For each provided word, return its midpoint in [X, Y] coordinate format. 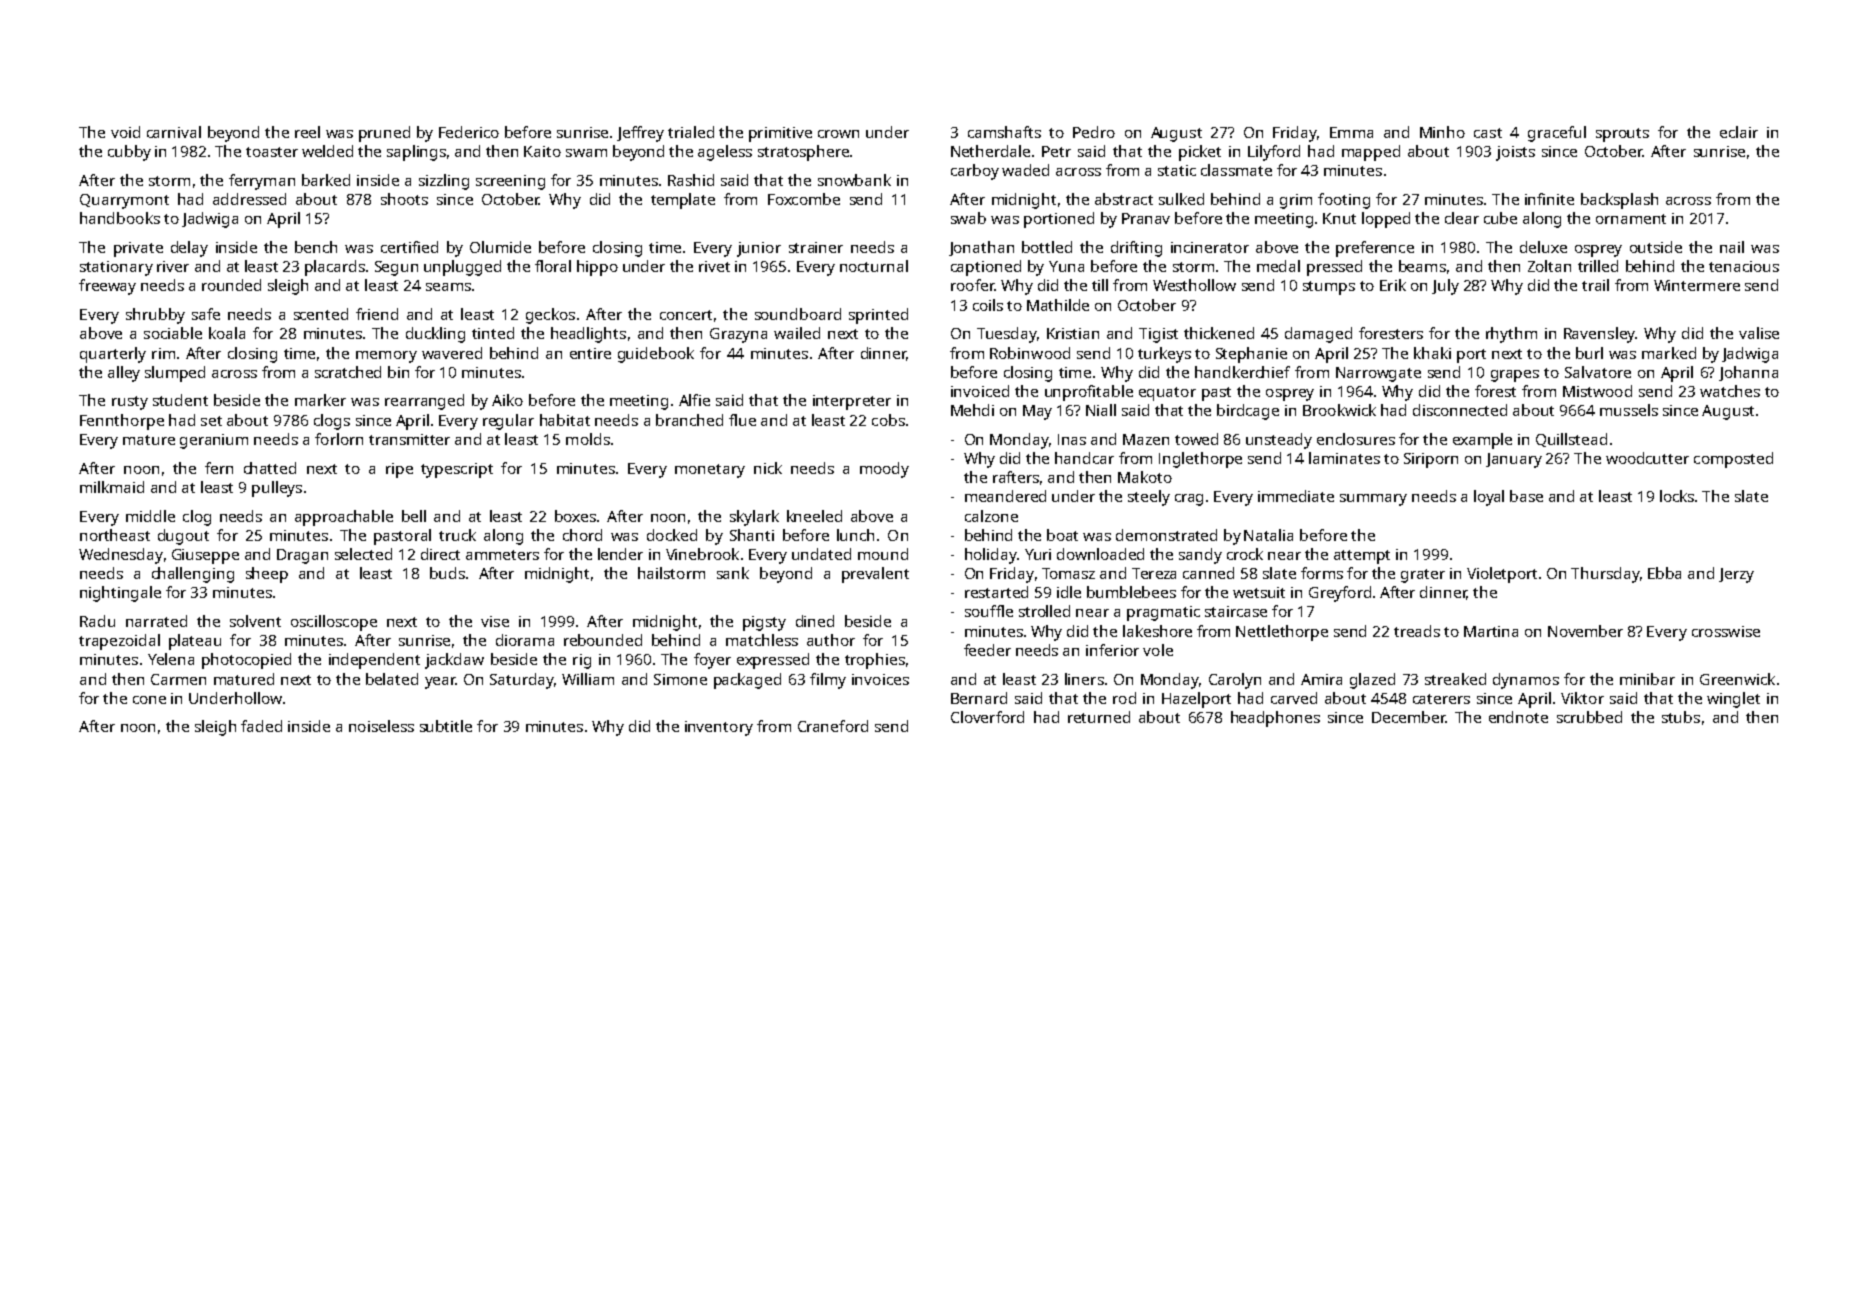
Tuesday [1007, 335]
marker [320, 400]
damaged [1318, 335]
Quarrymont [124, 201]
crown [838, 134]
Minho [1442, 132]
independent [374, 661]
